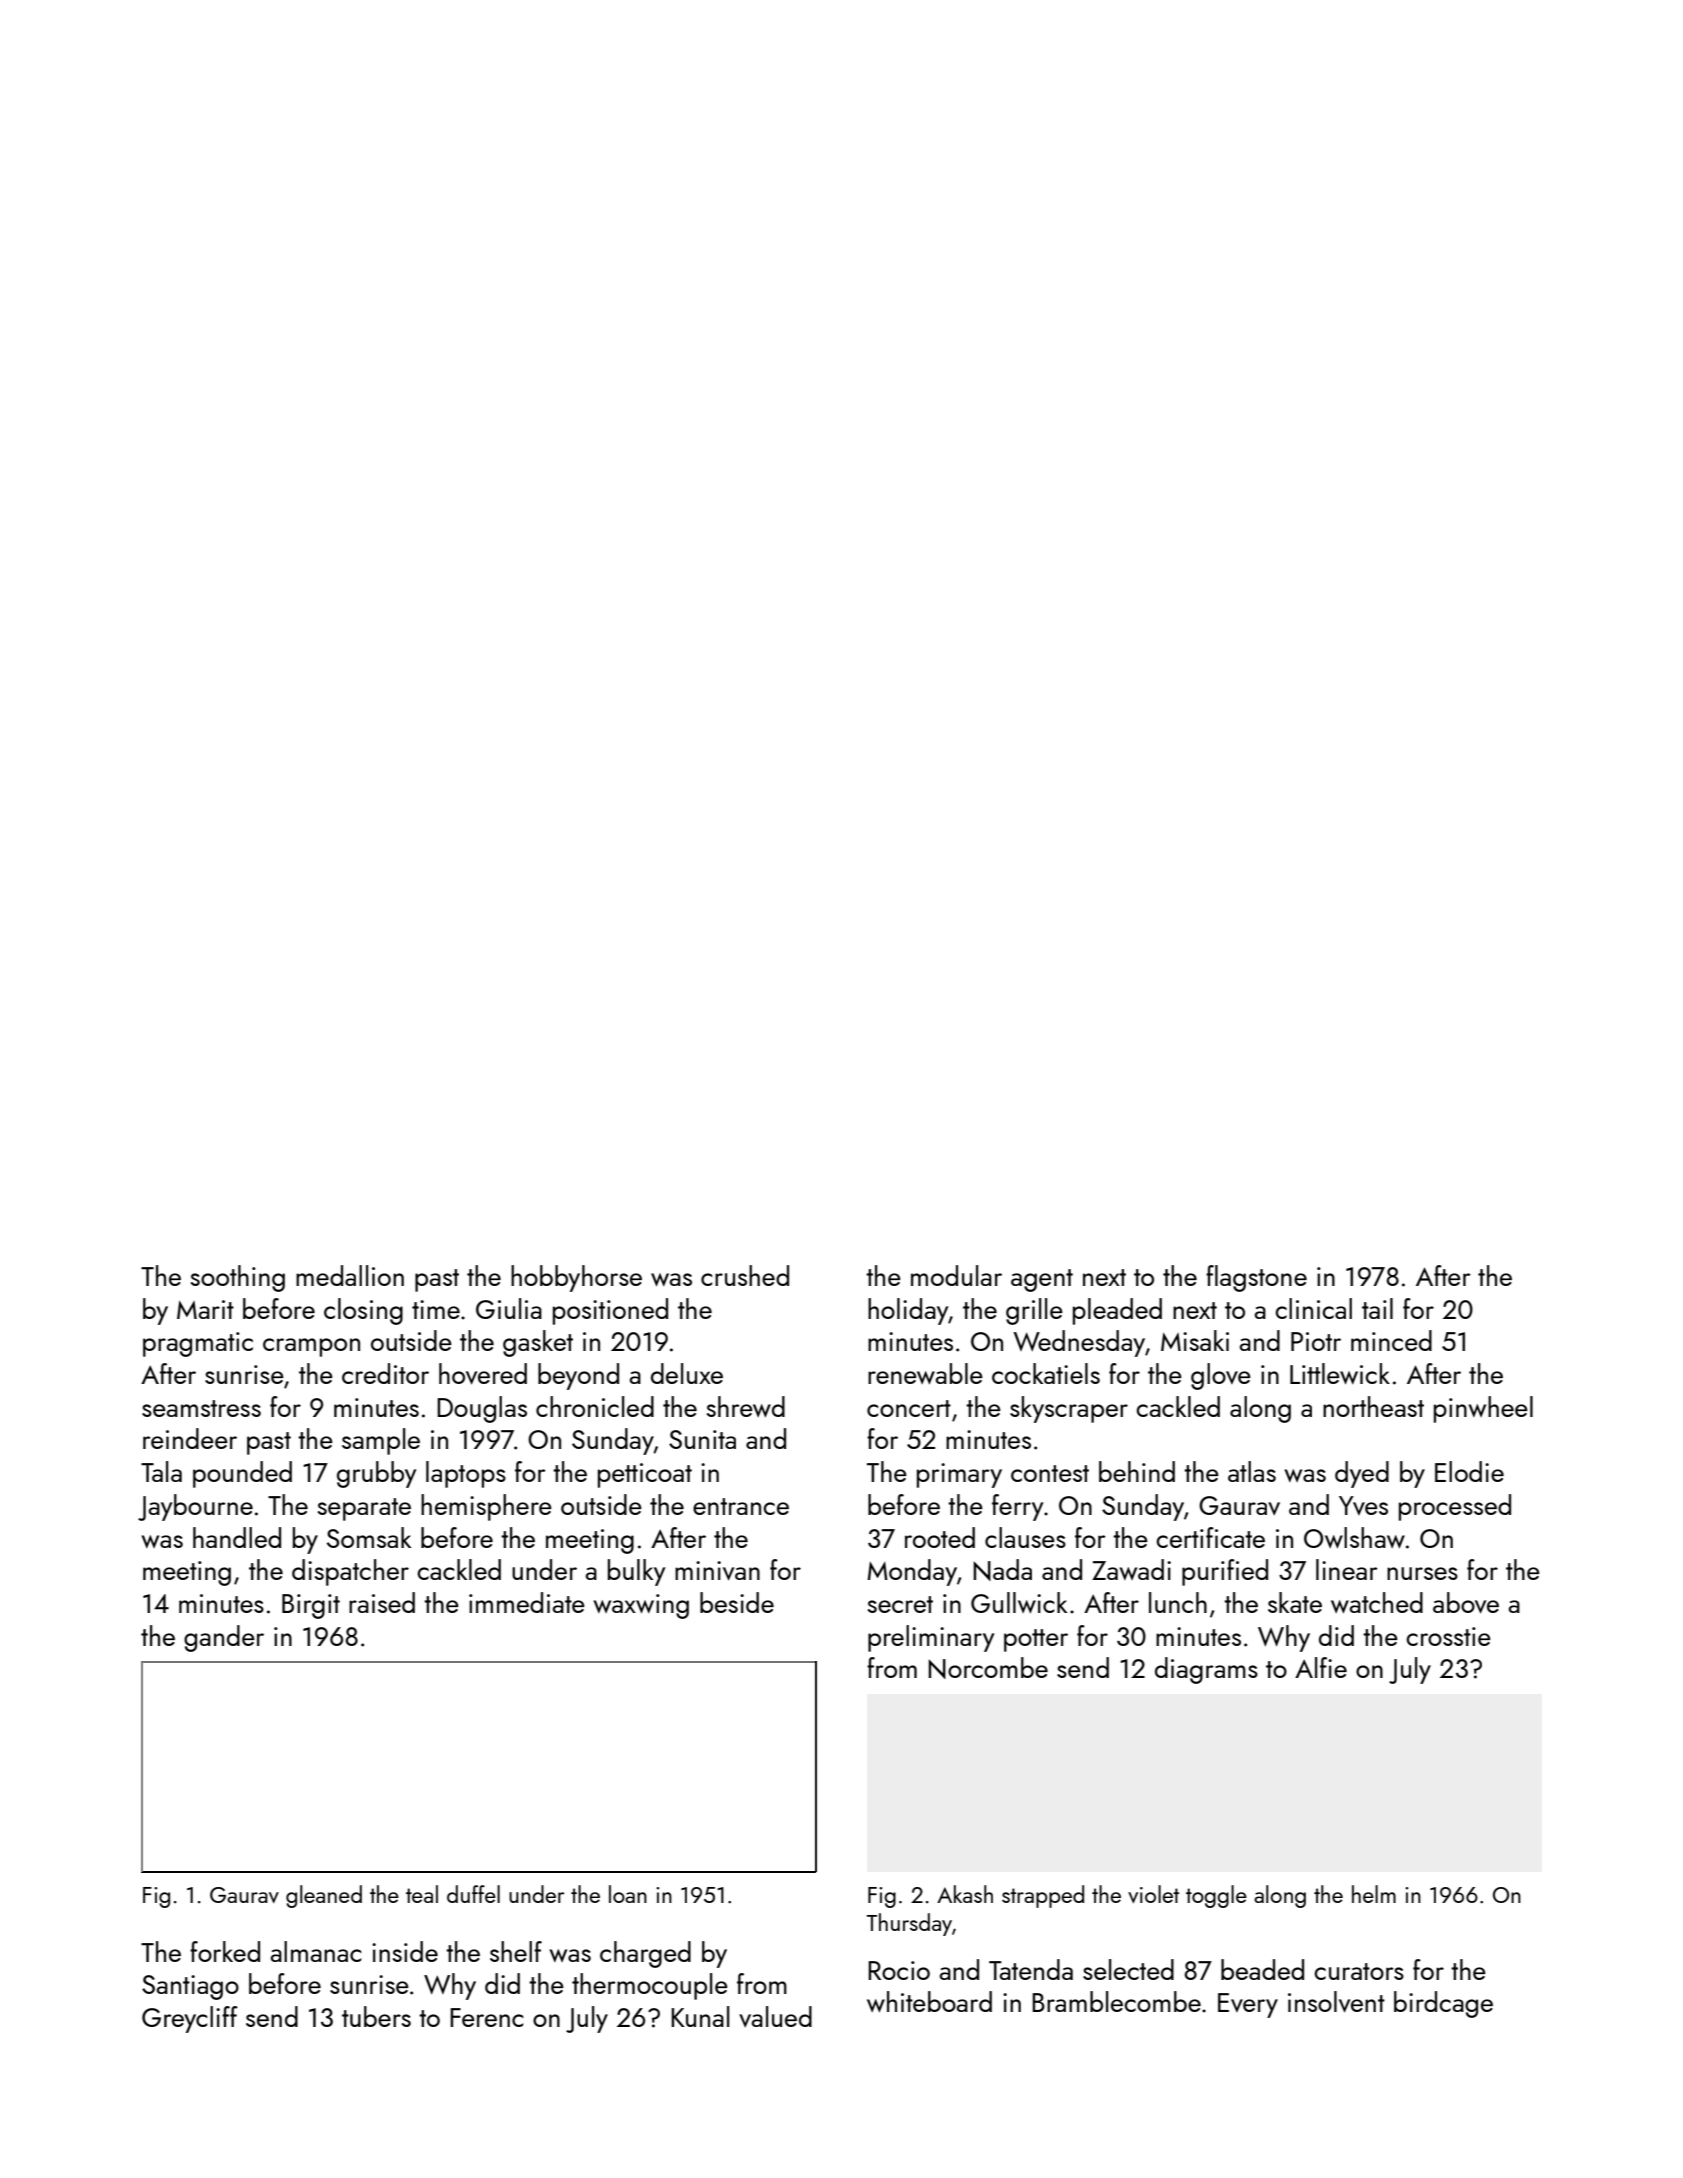 This image has width=1683, height=2178. I want to click on teal, so click(422, 1894).
